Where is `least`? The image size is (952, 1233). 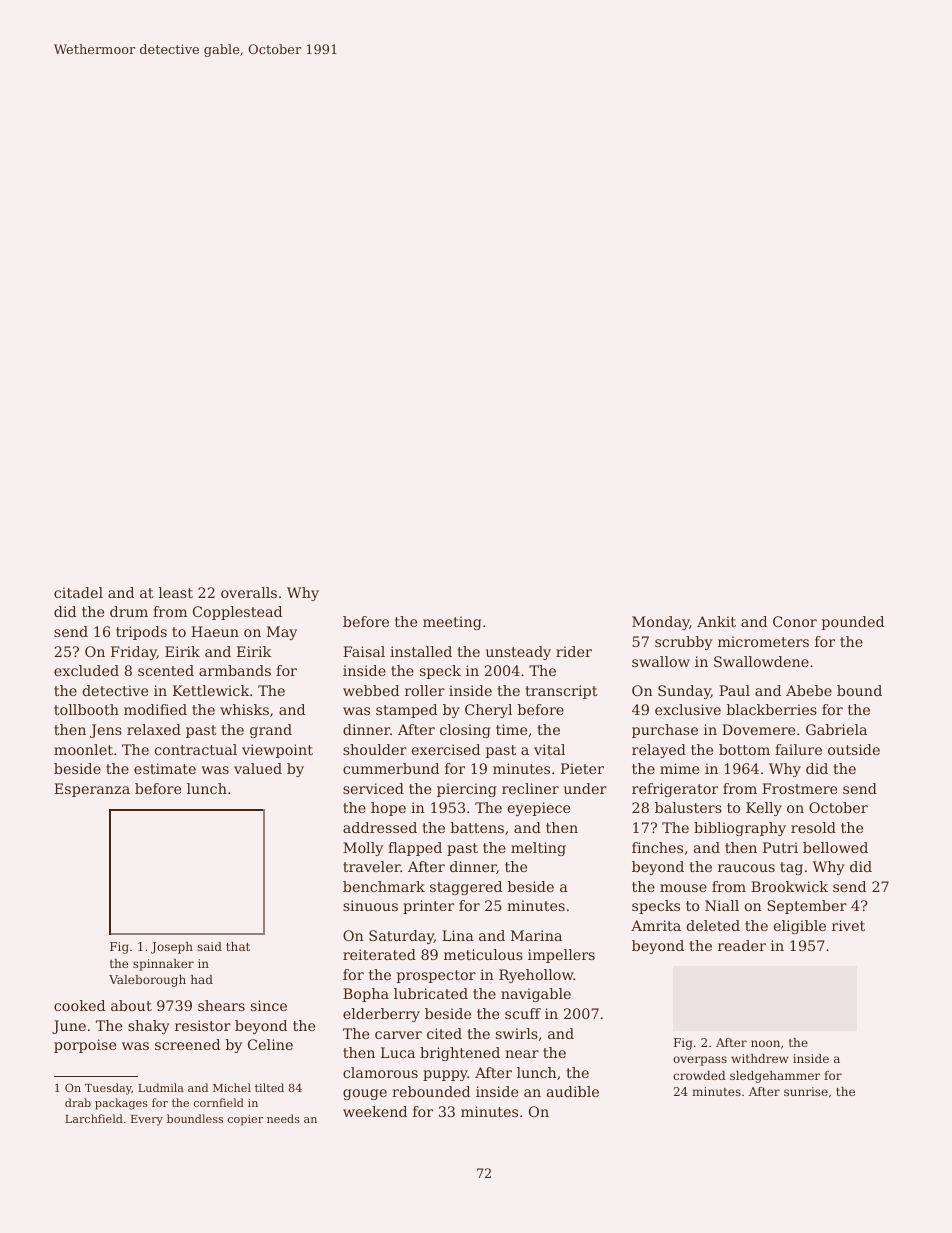
least is located at coordinates (176, 592).
